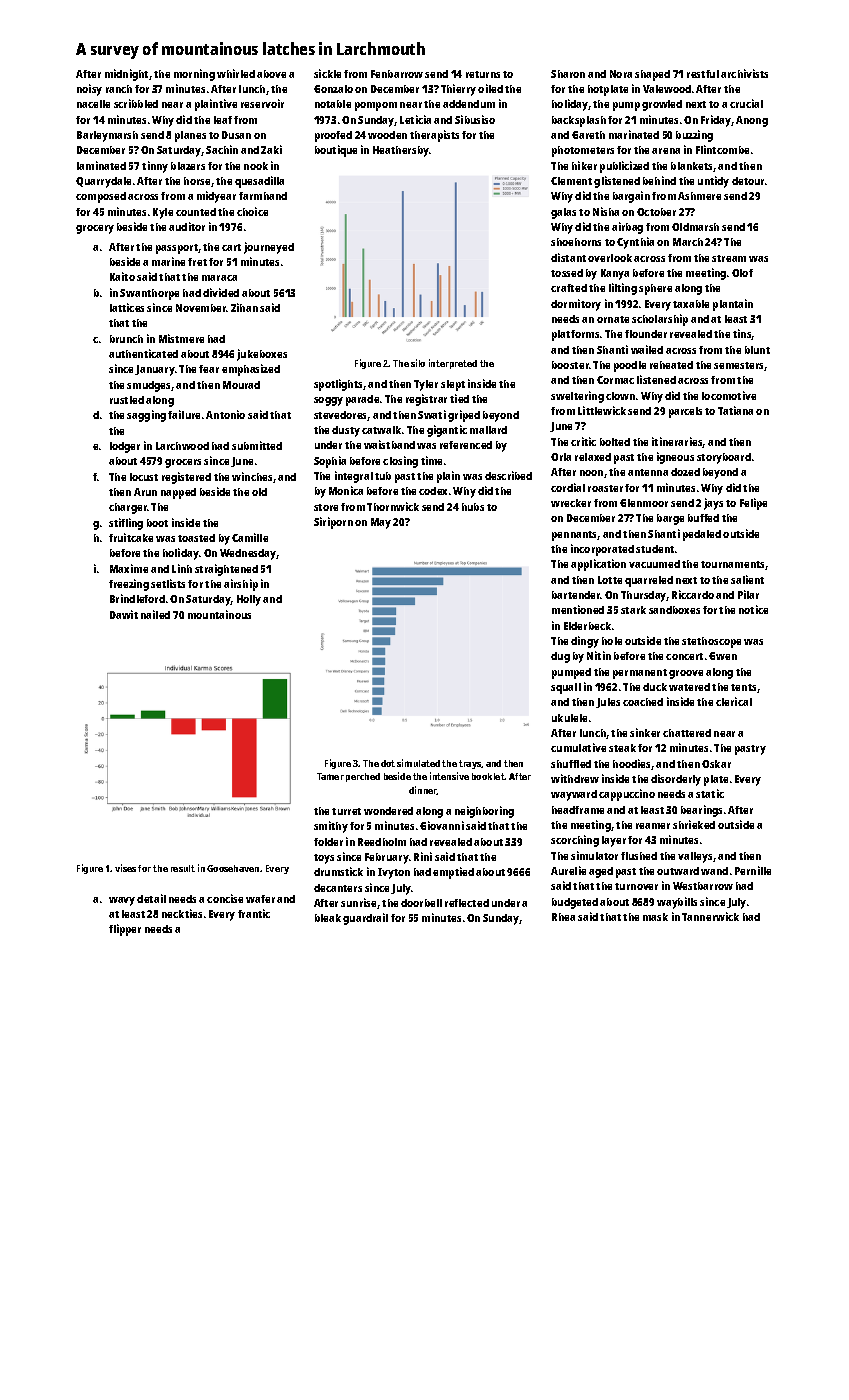 This document has height=1400, width=849. I want to click on tub, so click(383, 476).
